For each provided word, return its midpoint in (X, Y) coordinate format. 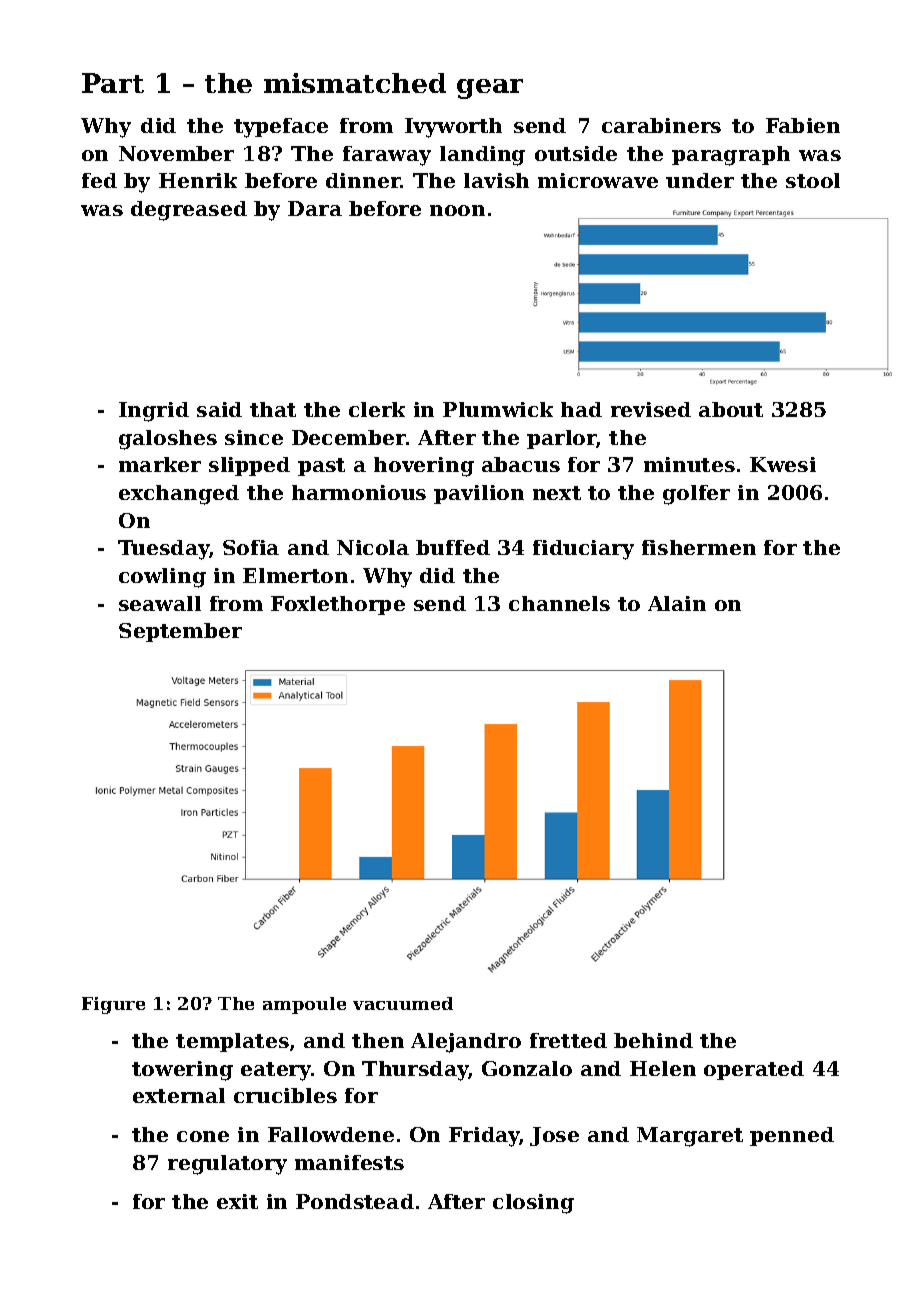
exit (237, 1201)
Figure (113, 1005)
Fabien (803, 125)
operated (754, 1070)
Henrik (198, 180)
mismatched (355, 83)
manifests (349, 1162)
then (378, 1040)
